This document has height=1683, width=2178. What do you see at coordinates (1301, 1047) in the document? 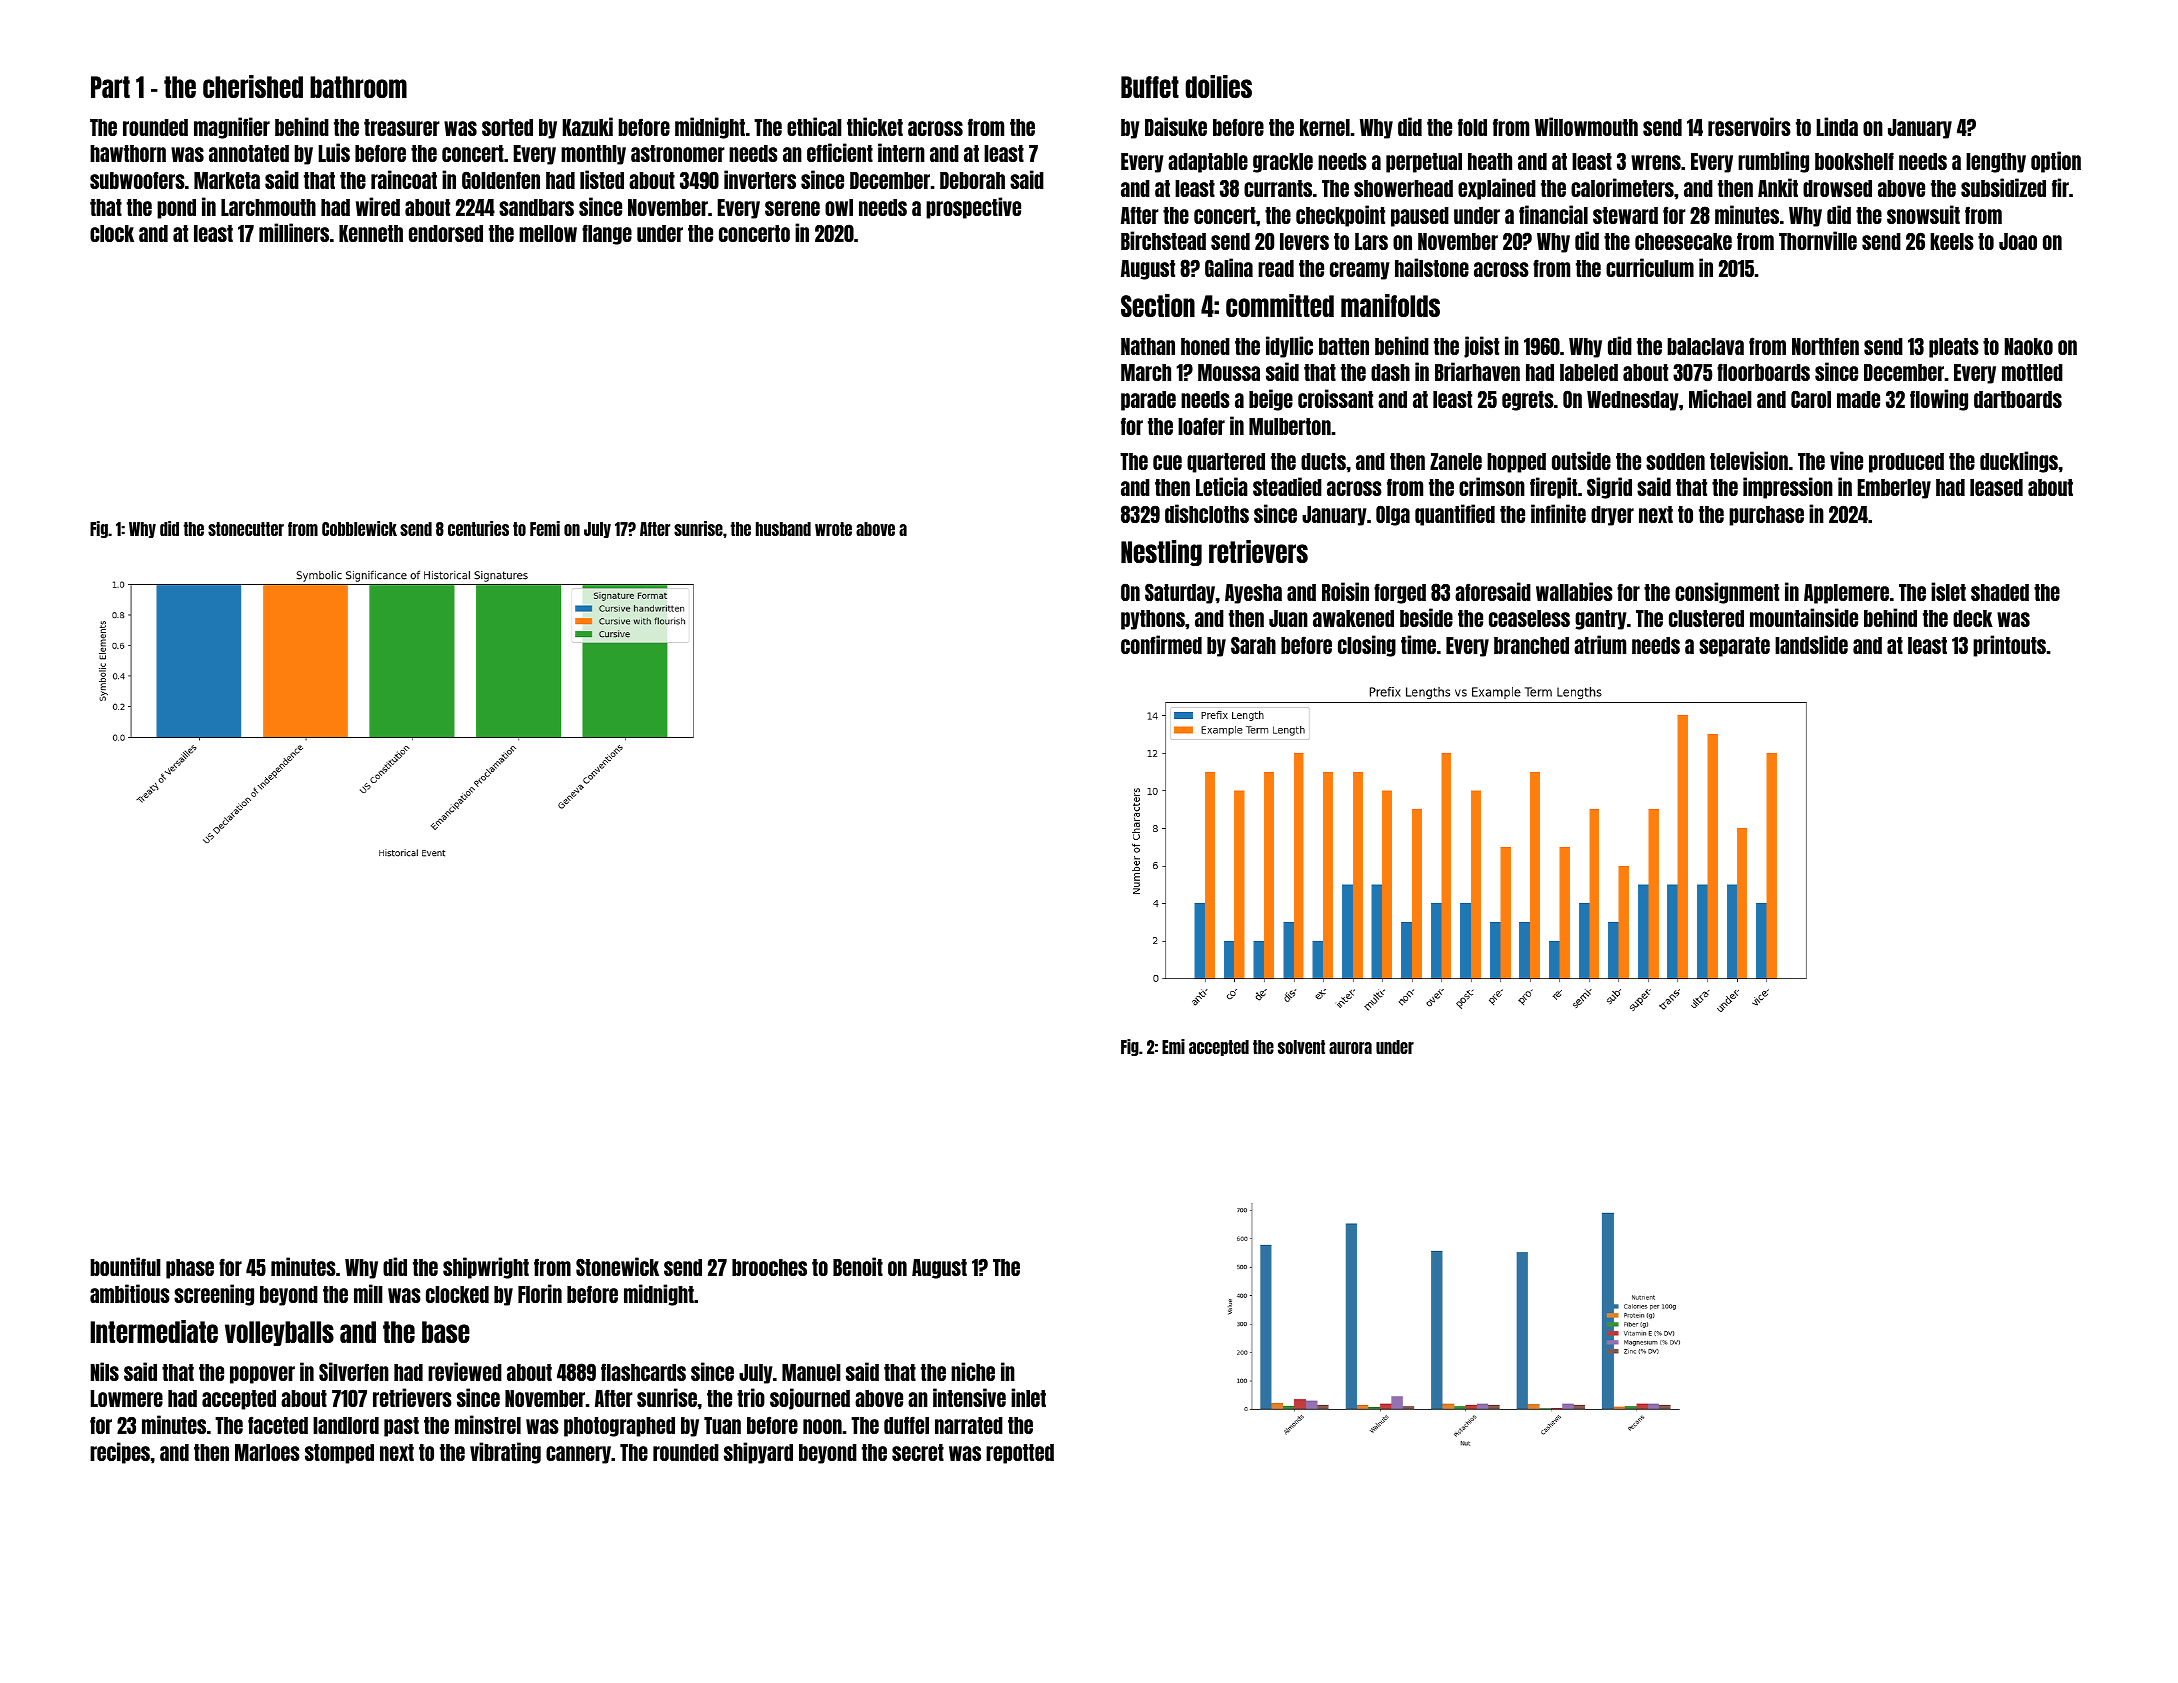
I see `solvent` at bounding box center [1301, 1047].
